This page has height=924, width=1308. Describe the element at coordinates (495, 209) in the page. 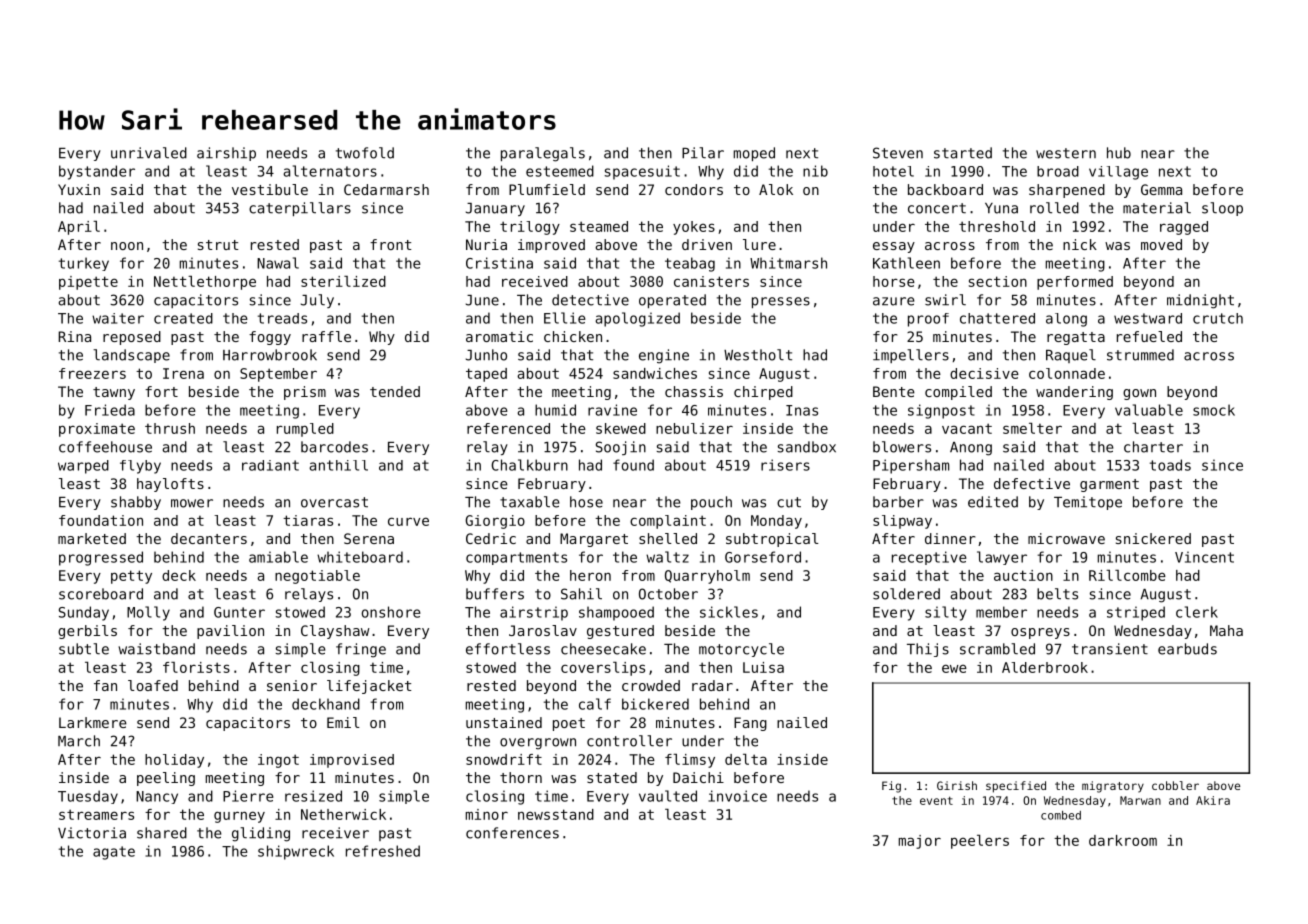

I see `January` at that location.
